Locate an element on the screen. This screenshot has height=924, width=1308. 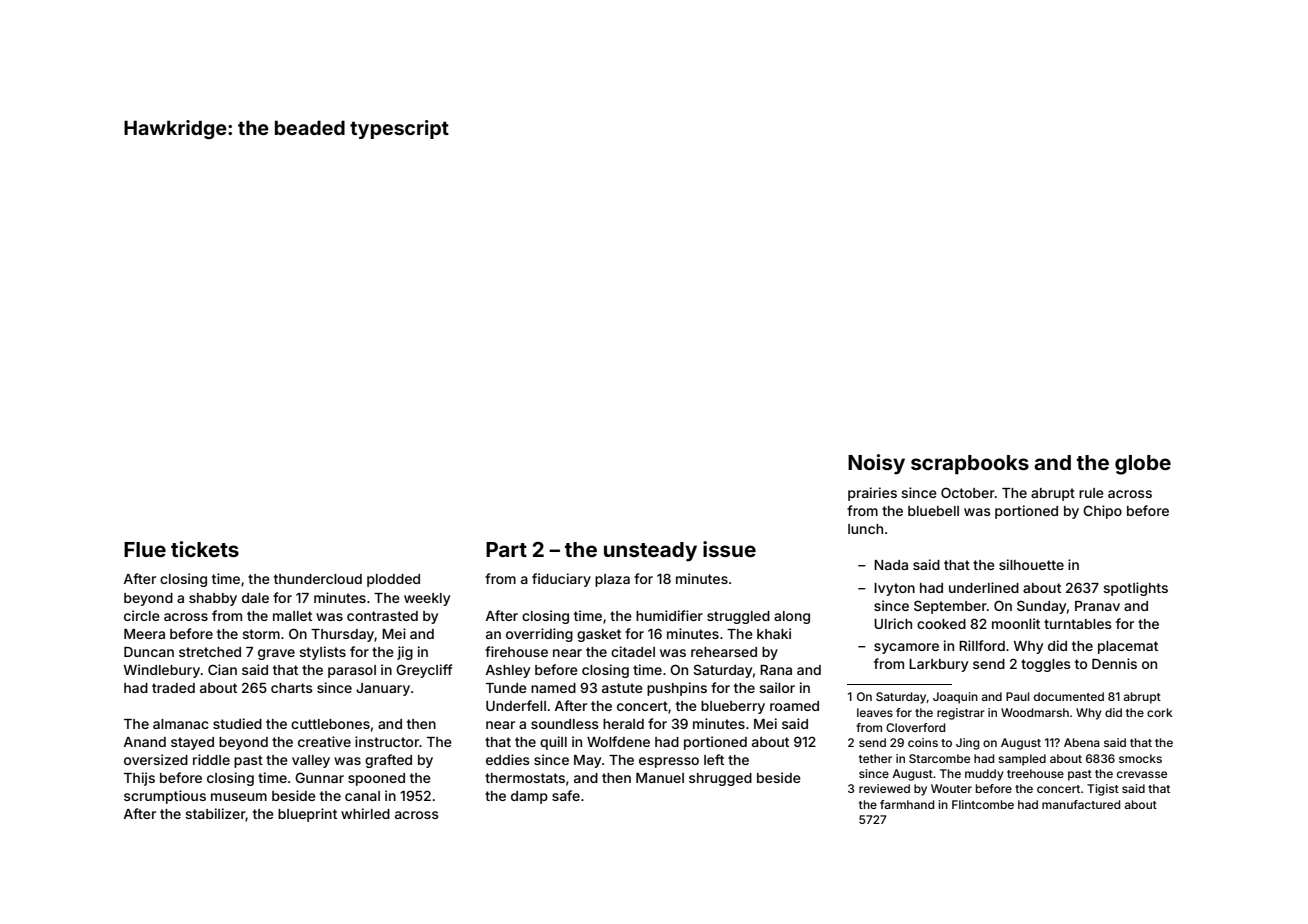
farmhand is located at coordinates (907, 804).
